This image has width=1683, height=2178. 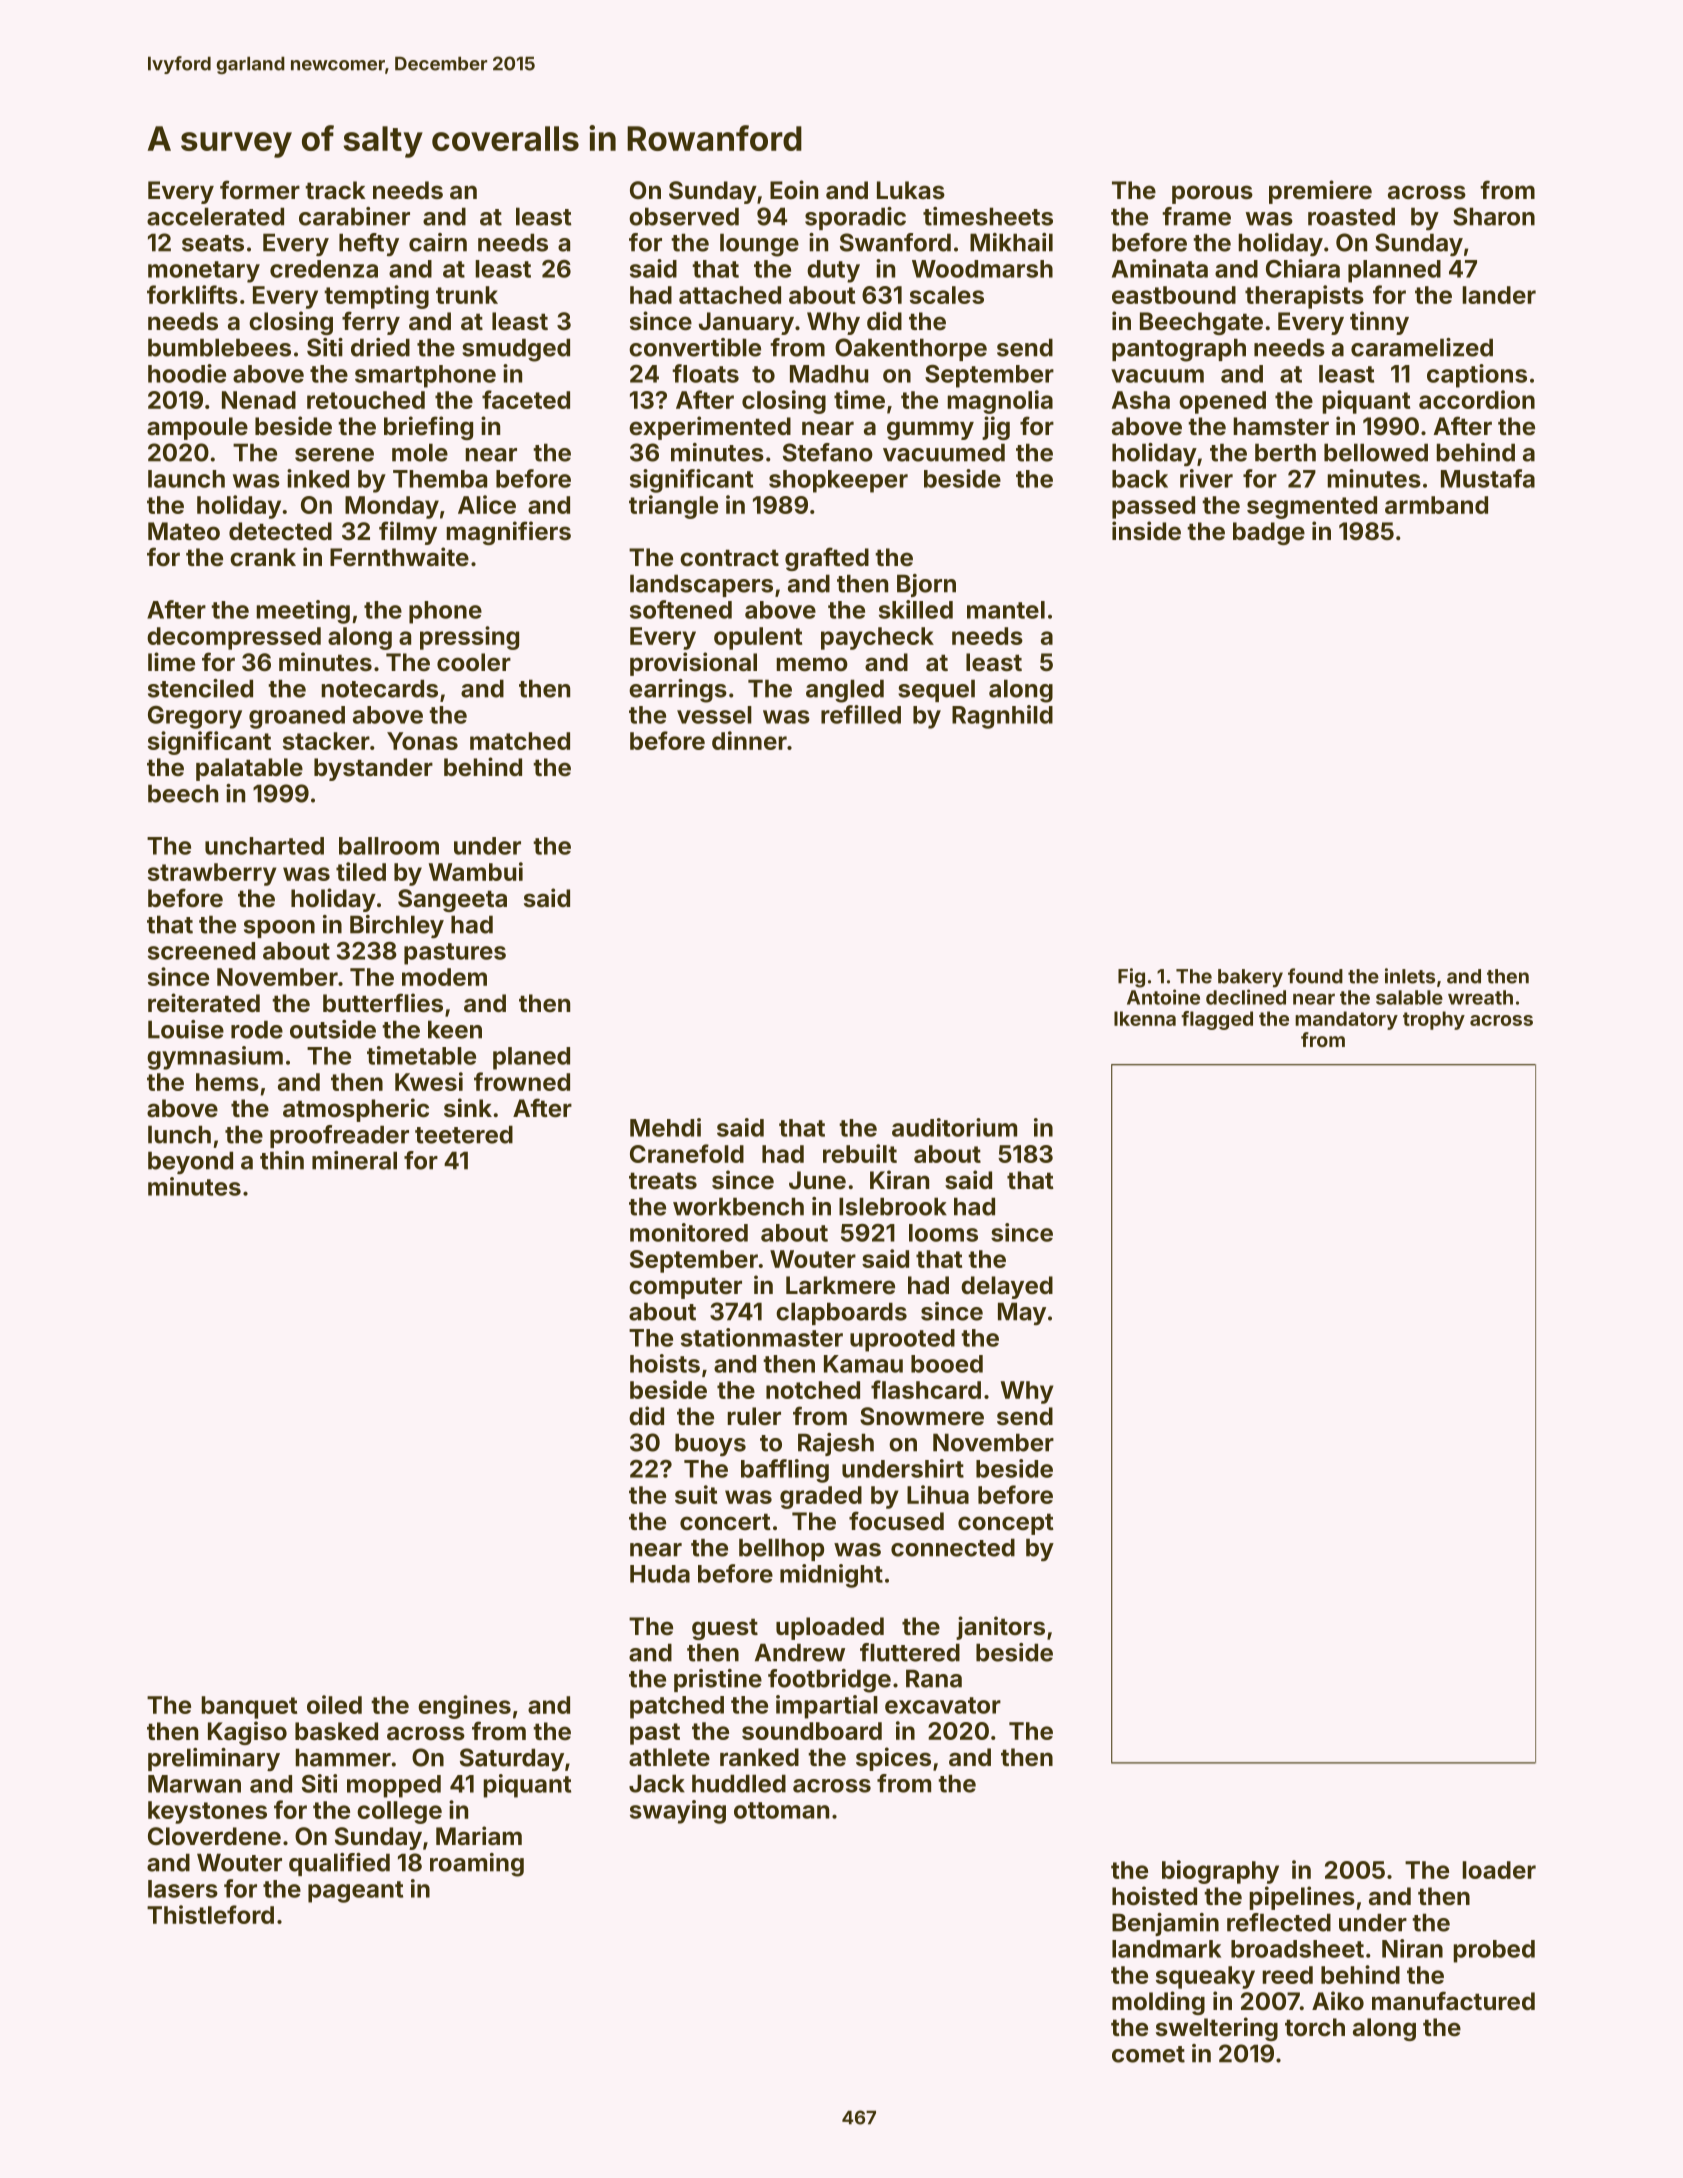 What do you see at coordinates (1006, 1524) in the image?
I see `concept` at bounding box center [1006, 1524].
